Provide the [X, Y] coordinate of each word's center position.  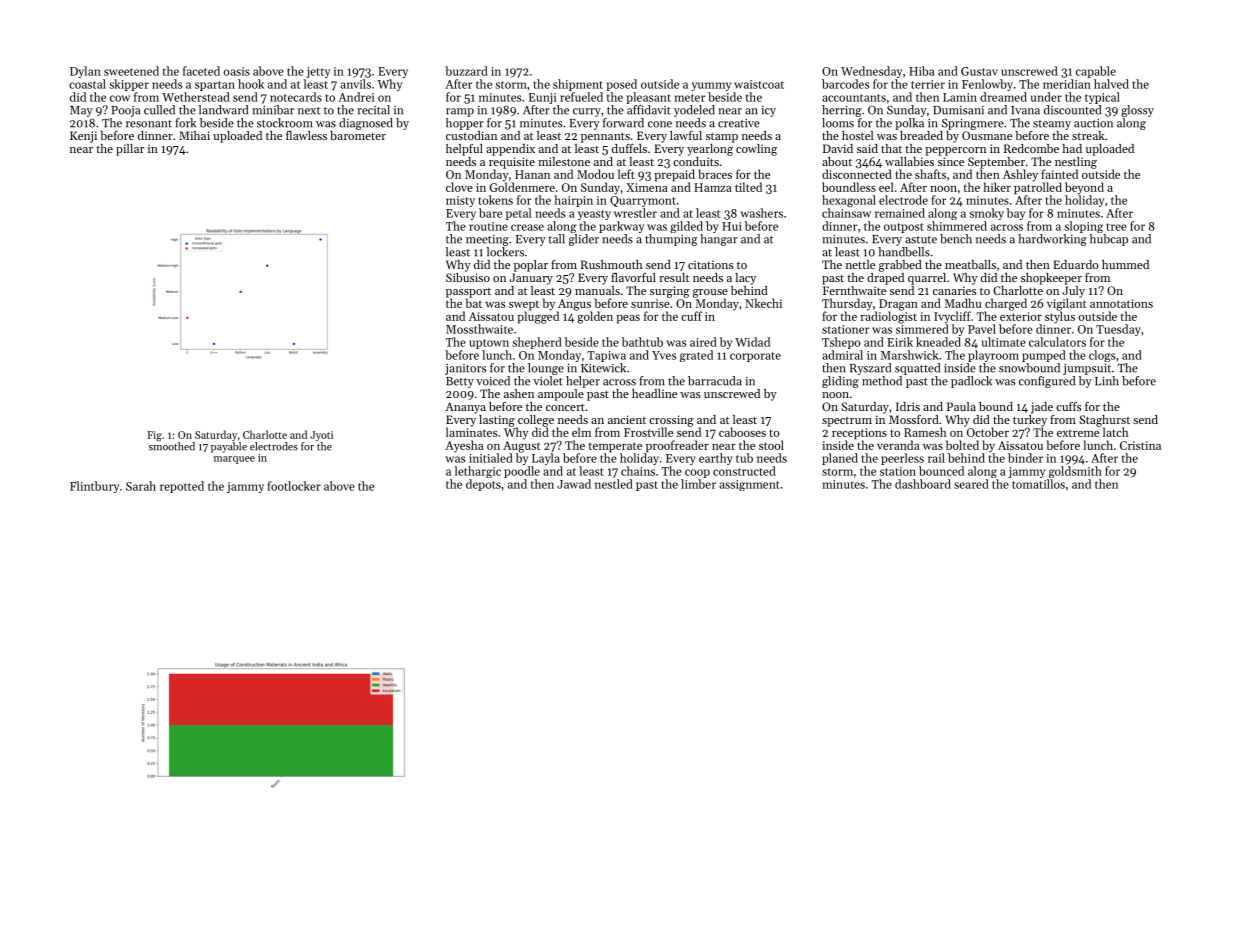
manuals [597, 290]
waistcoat [759, 84]
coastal [87, 84]
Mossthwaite [479, 329]
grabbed [900, 266]
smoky [986, 214]
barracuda [715, 381]
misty [460, 201]
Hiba [921, 71]
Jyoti [321, 436]
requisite [512, 163]
